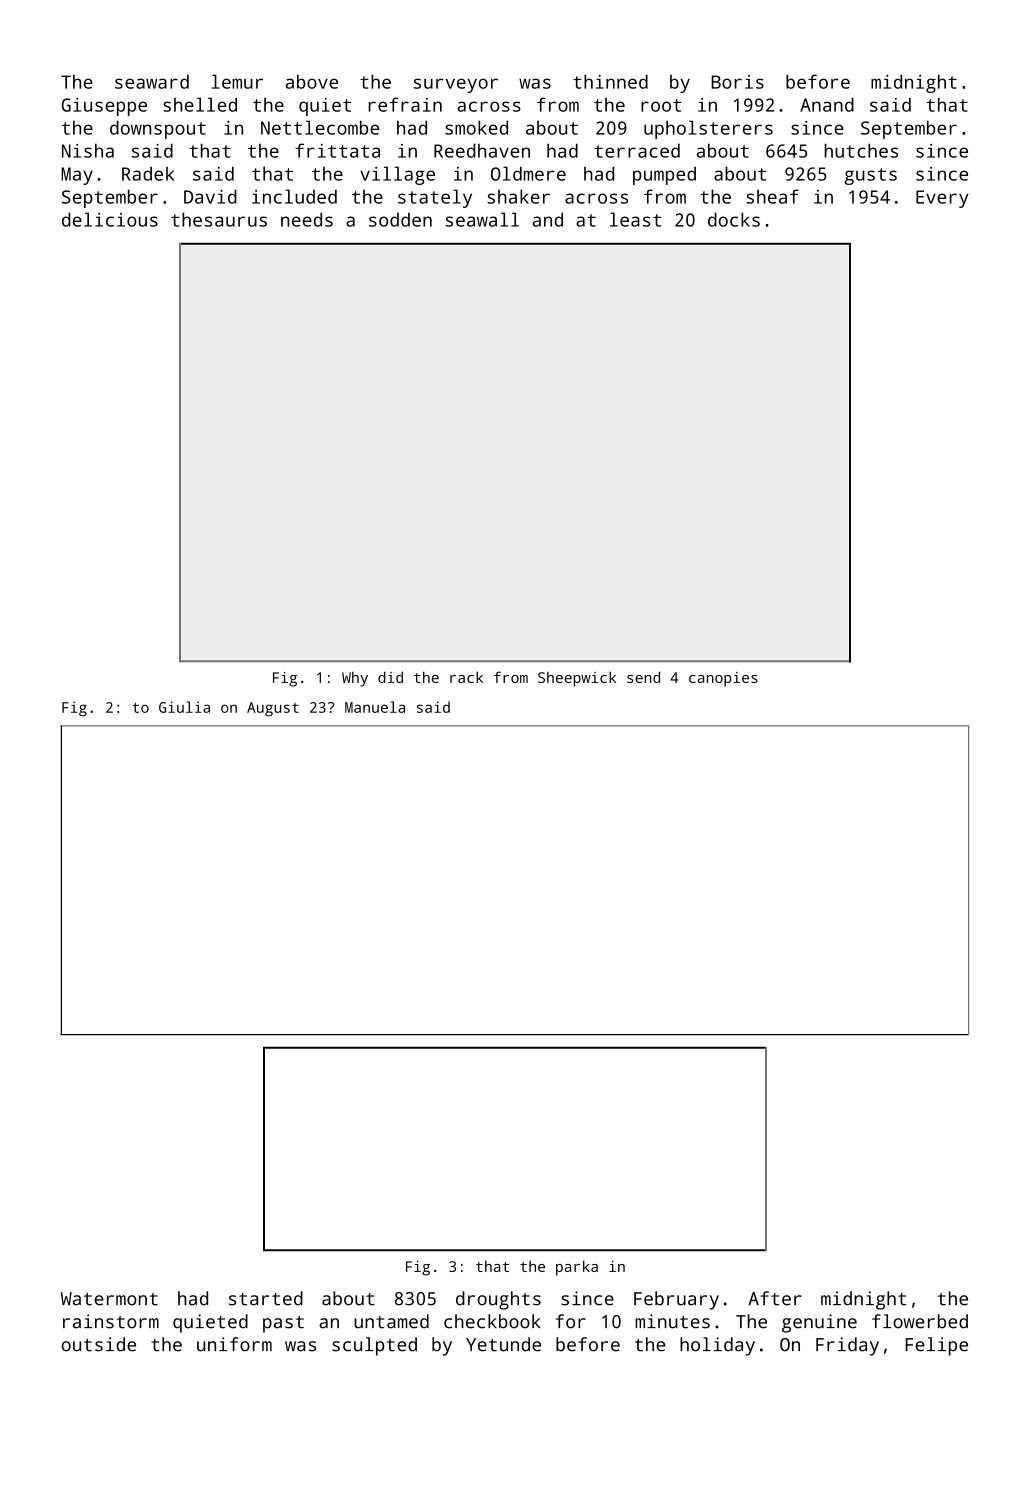  Describe the element at coordinates (492, 1321) in the screenshot. I see `checkbook` at that location.
